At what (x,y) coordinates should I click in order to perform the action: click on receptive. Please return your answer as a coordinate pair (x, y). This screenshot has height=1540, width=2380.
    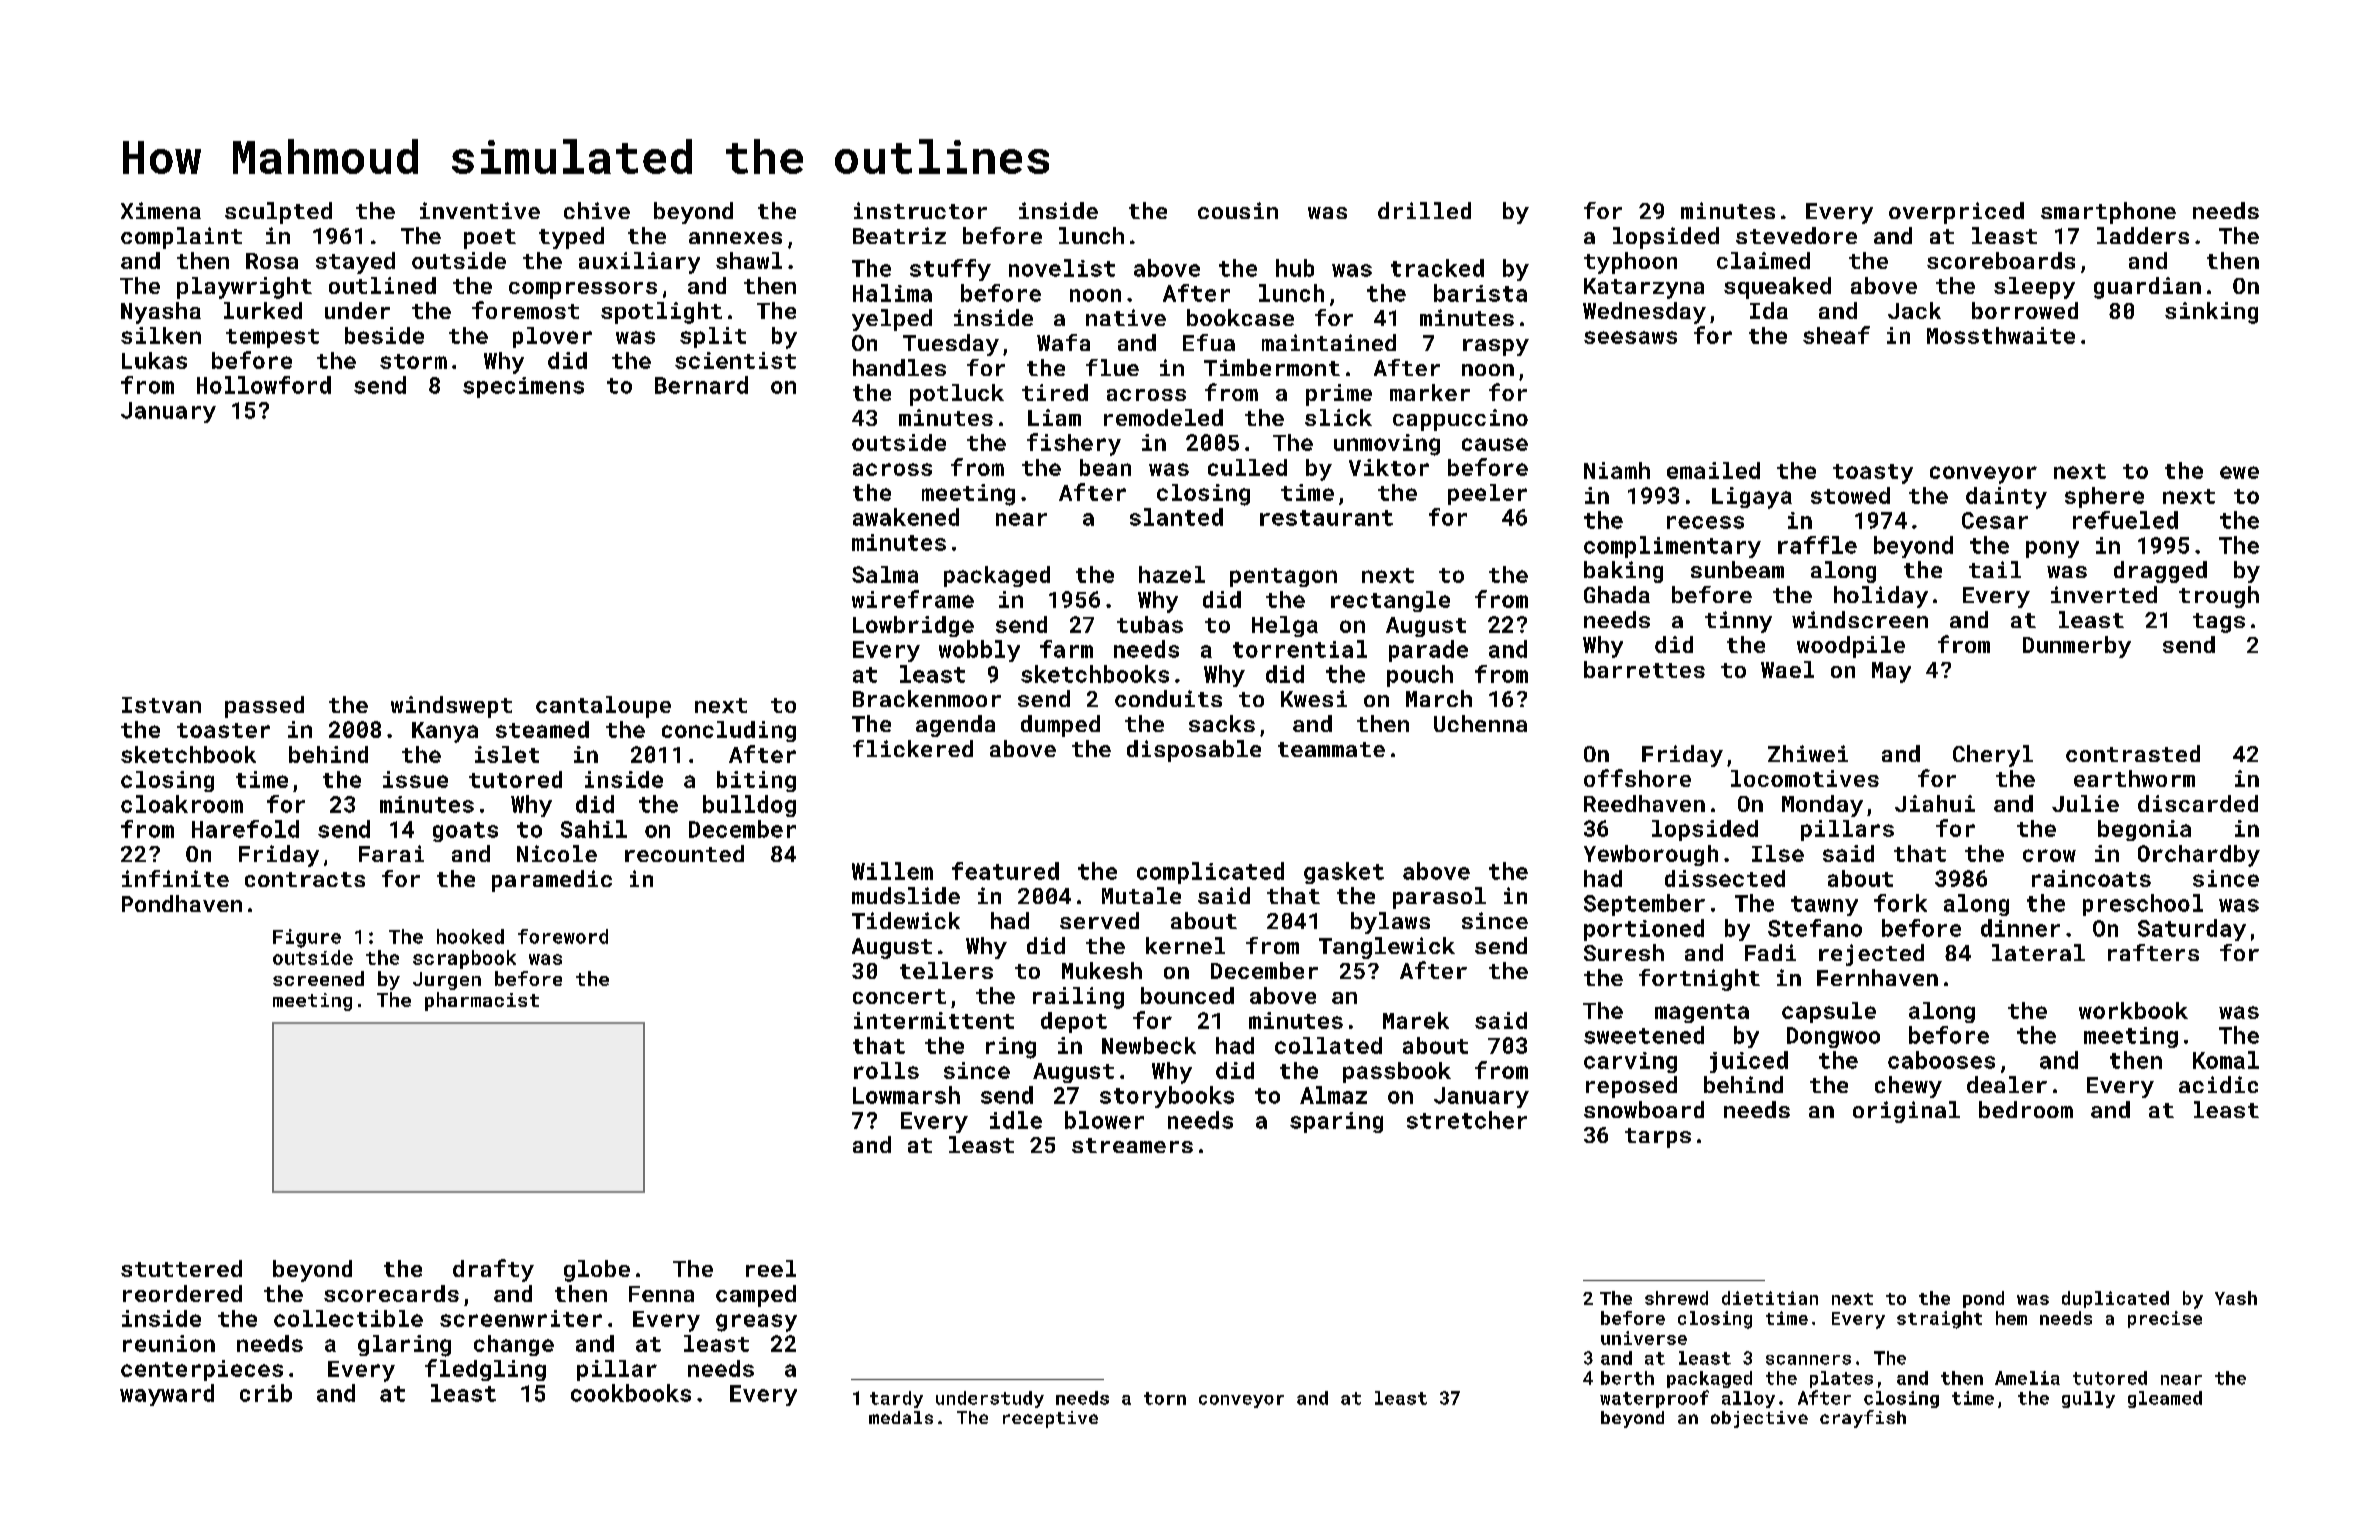
    Looking at the image, I should click on (1050, 1419).
